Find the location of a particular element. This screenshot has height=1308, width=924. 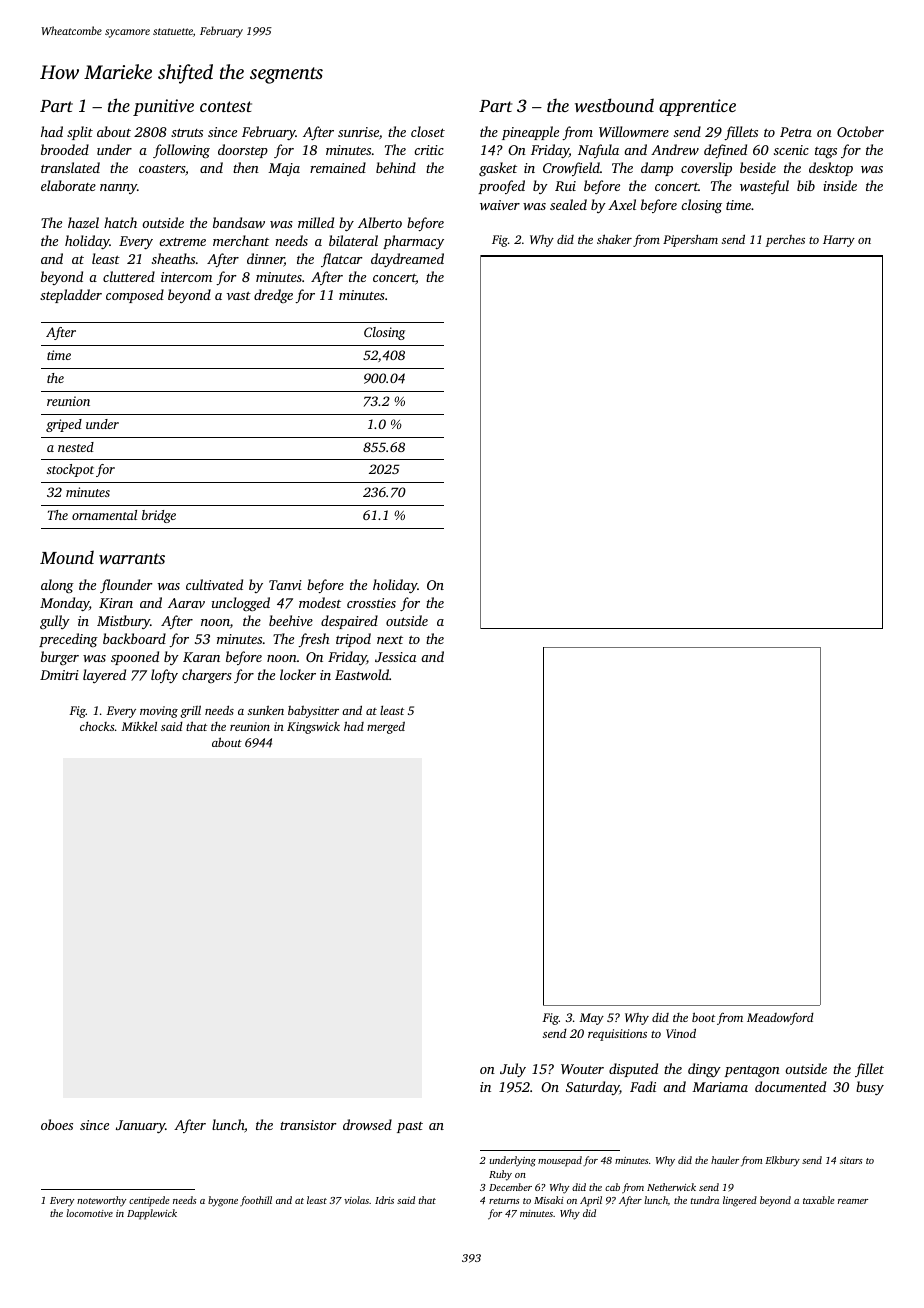

locomotive is located at coordinates (89, 1213).
